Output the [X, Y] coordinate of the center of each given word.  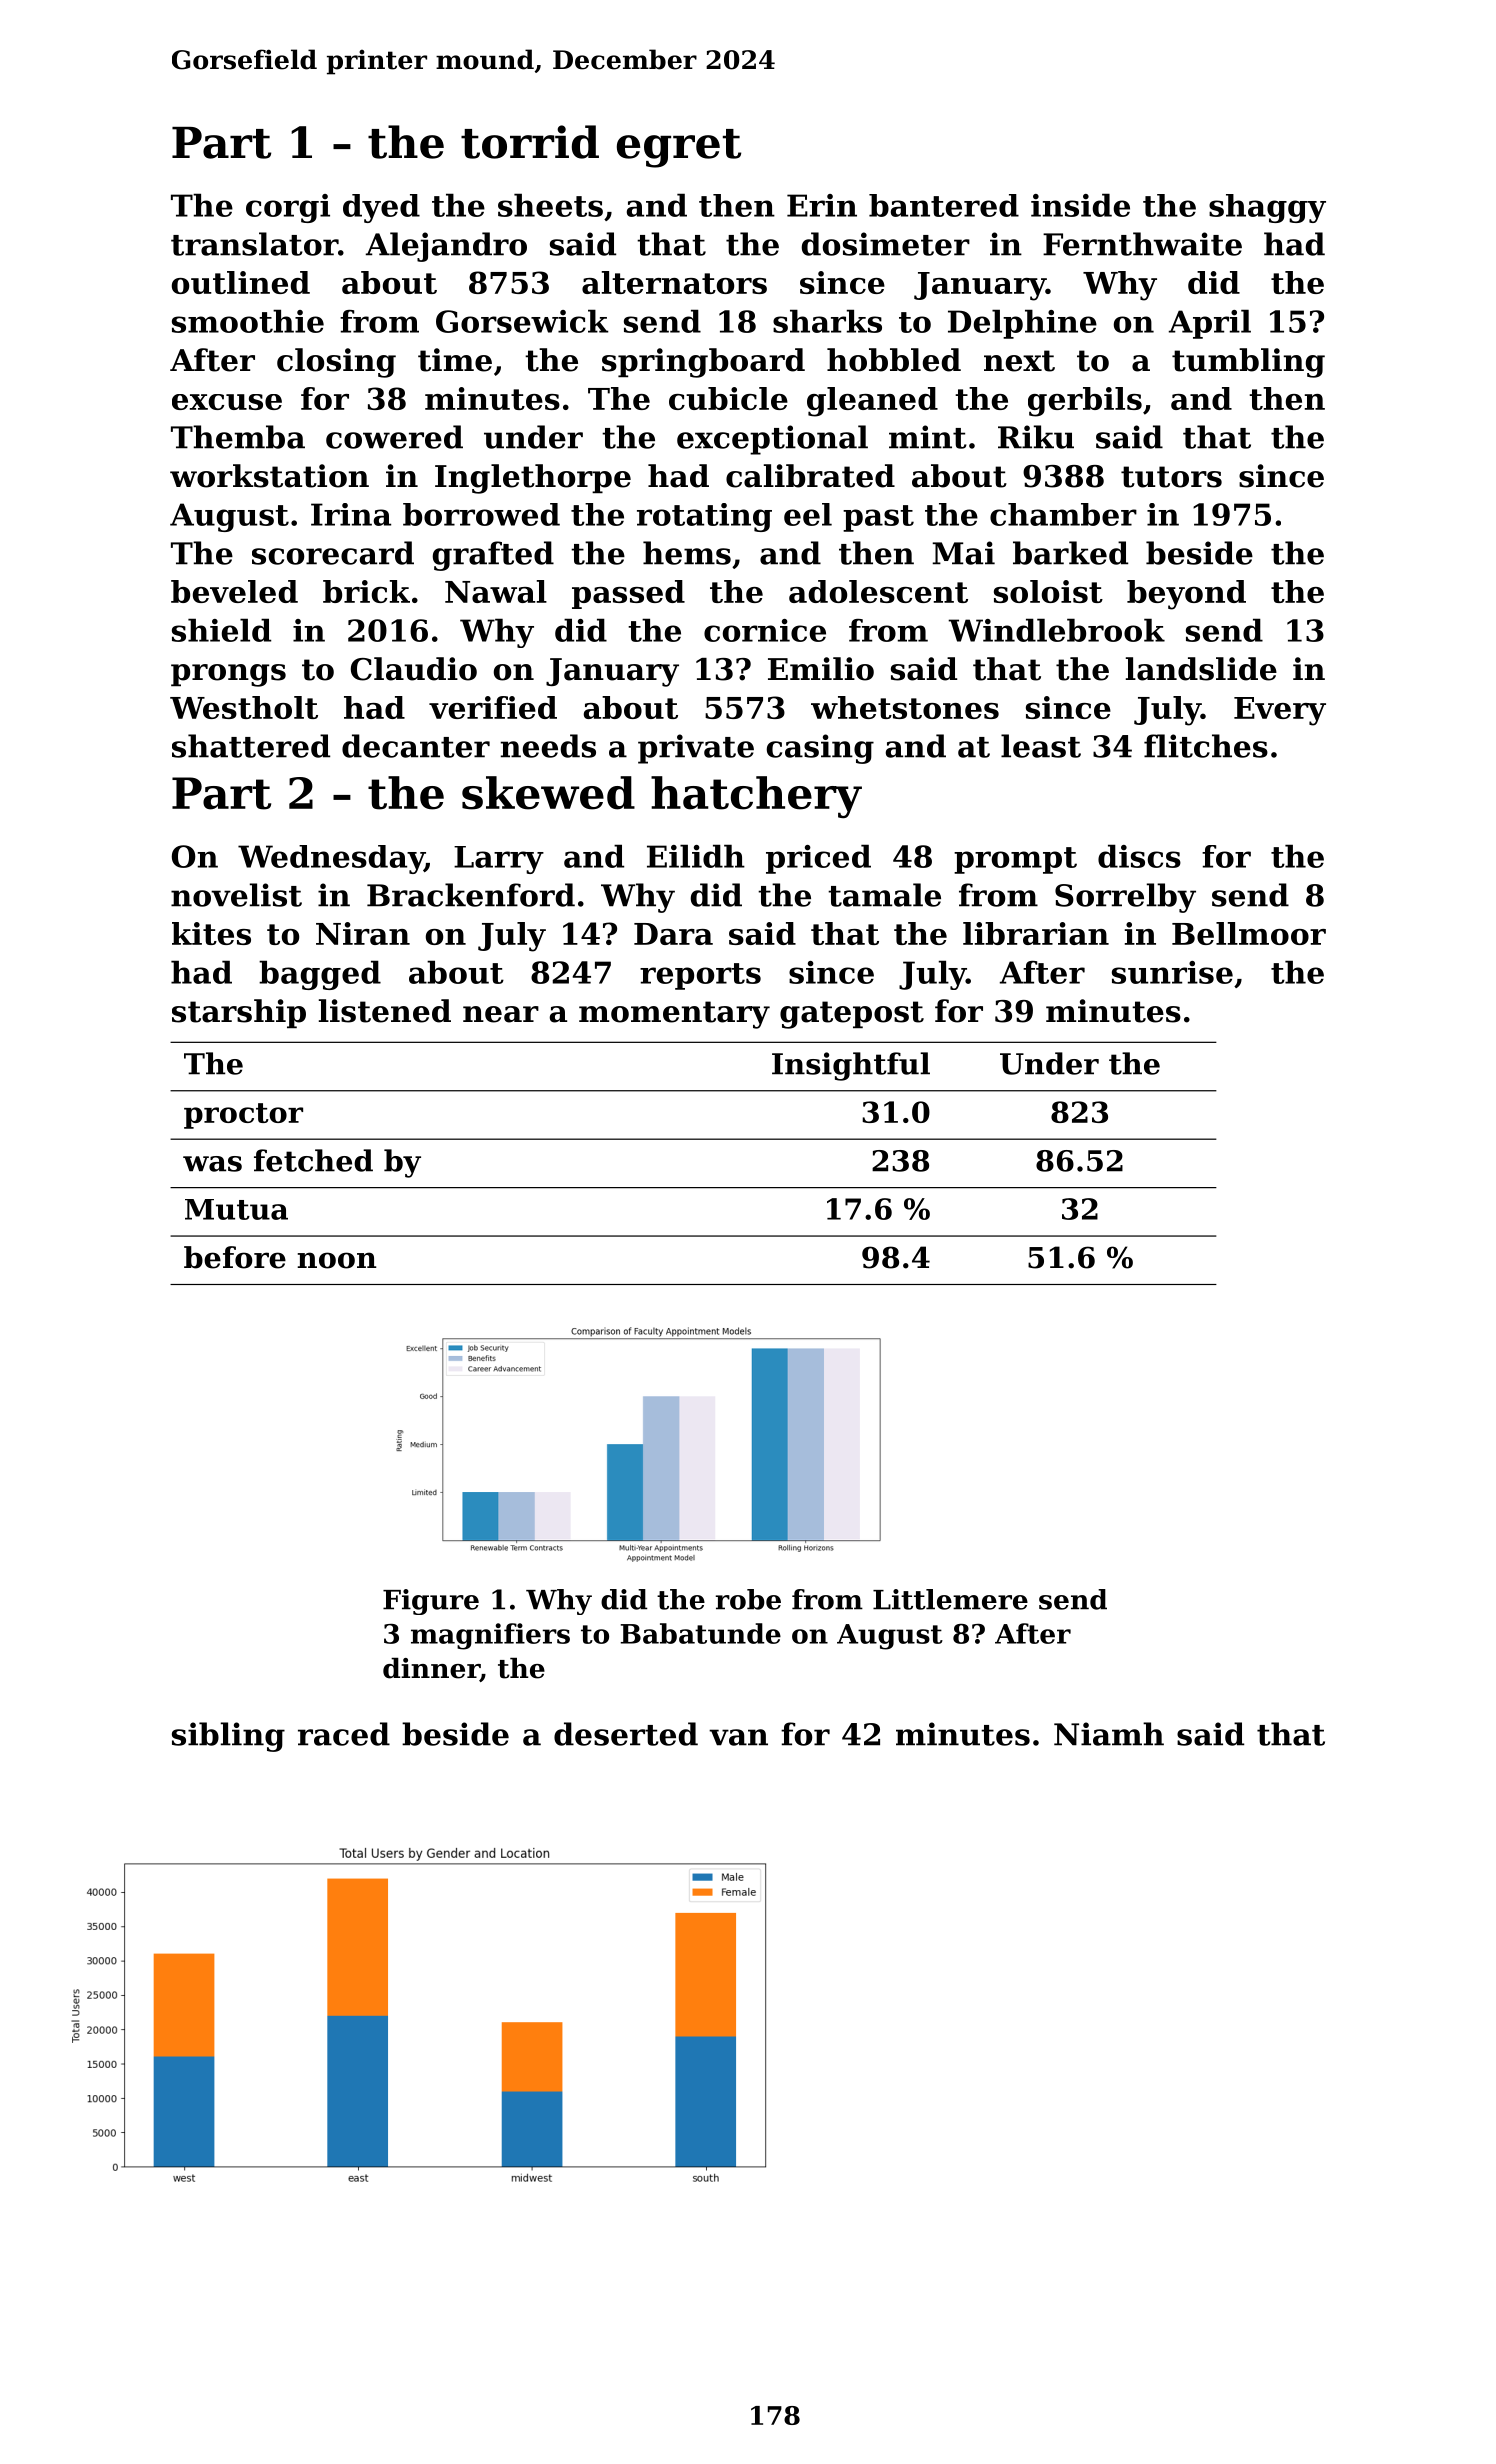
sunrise [1172, 972]
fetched [313, 1160]
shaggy [1267, 208]
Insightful [851, 1066]
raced [344, 1734]
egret [679, 148]
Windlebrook [1056, 630]
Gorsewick [522, 321]
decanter [416, 746]
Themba [238, 437]
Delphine [1022, 324]
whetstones [905, 707]
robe [748, 1599]
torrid [530, 142]
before [235, 1257]
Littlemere [950, 1599]
